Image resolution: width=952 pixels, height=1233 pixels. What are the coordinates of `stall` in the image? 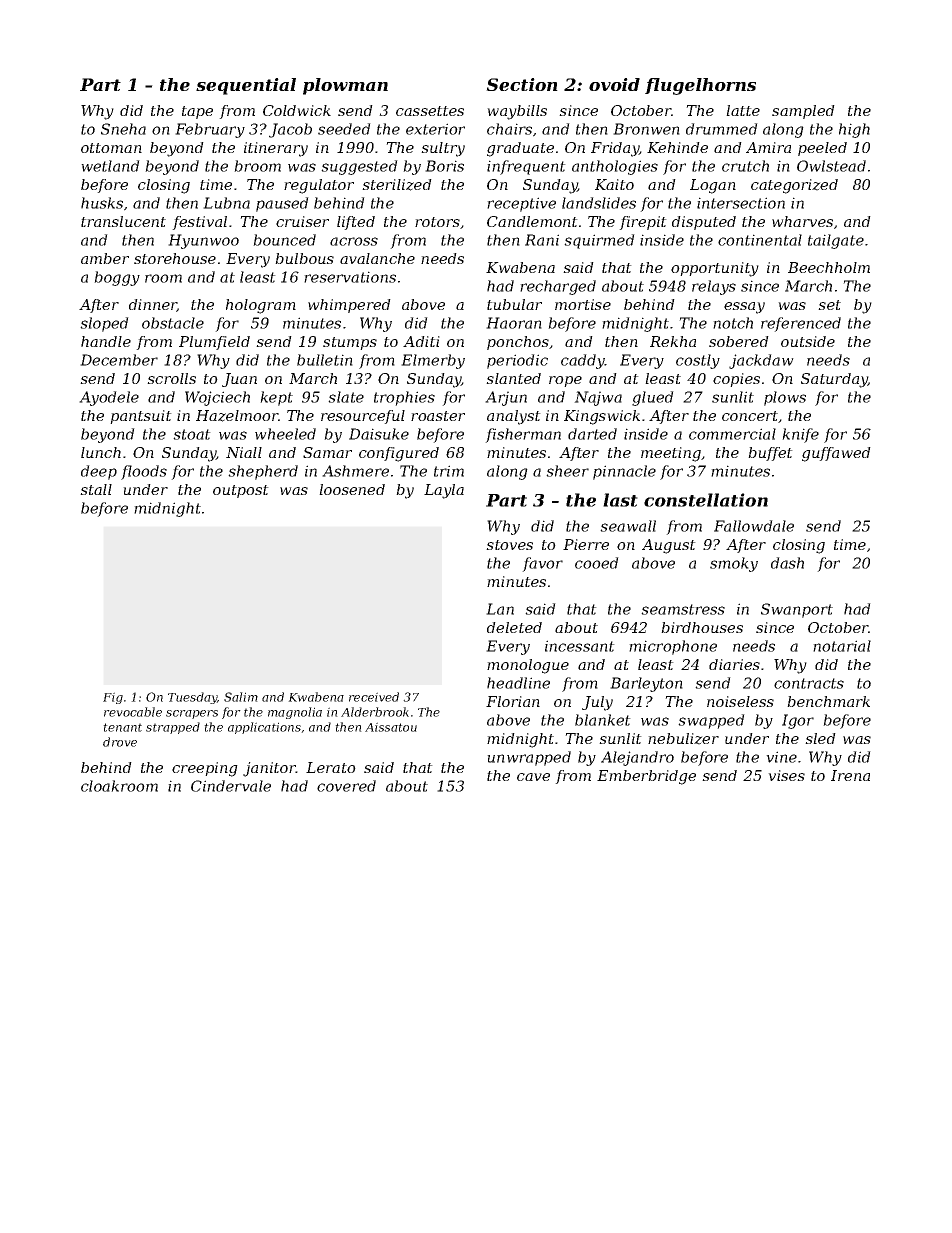 It's located at (96, 489).
